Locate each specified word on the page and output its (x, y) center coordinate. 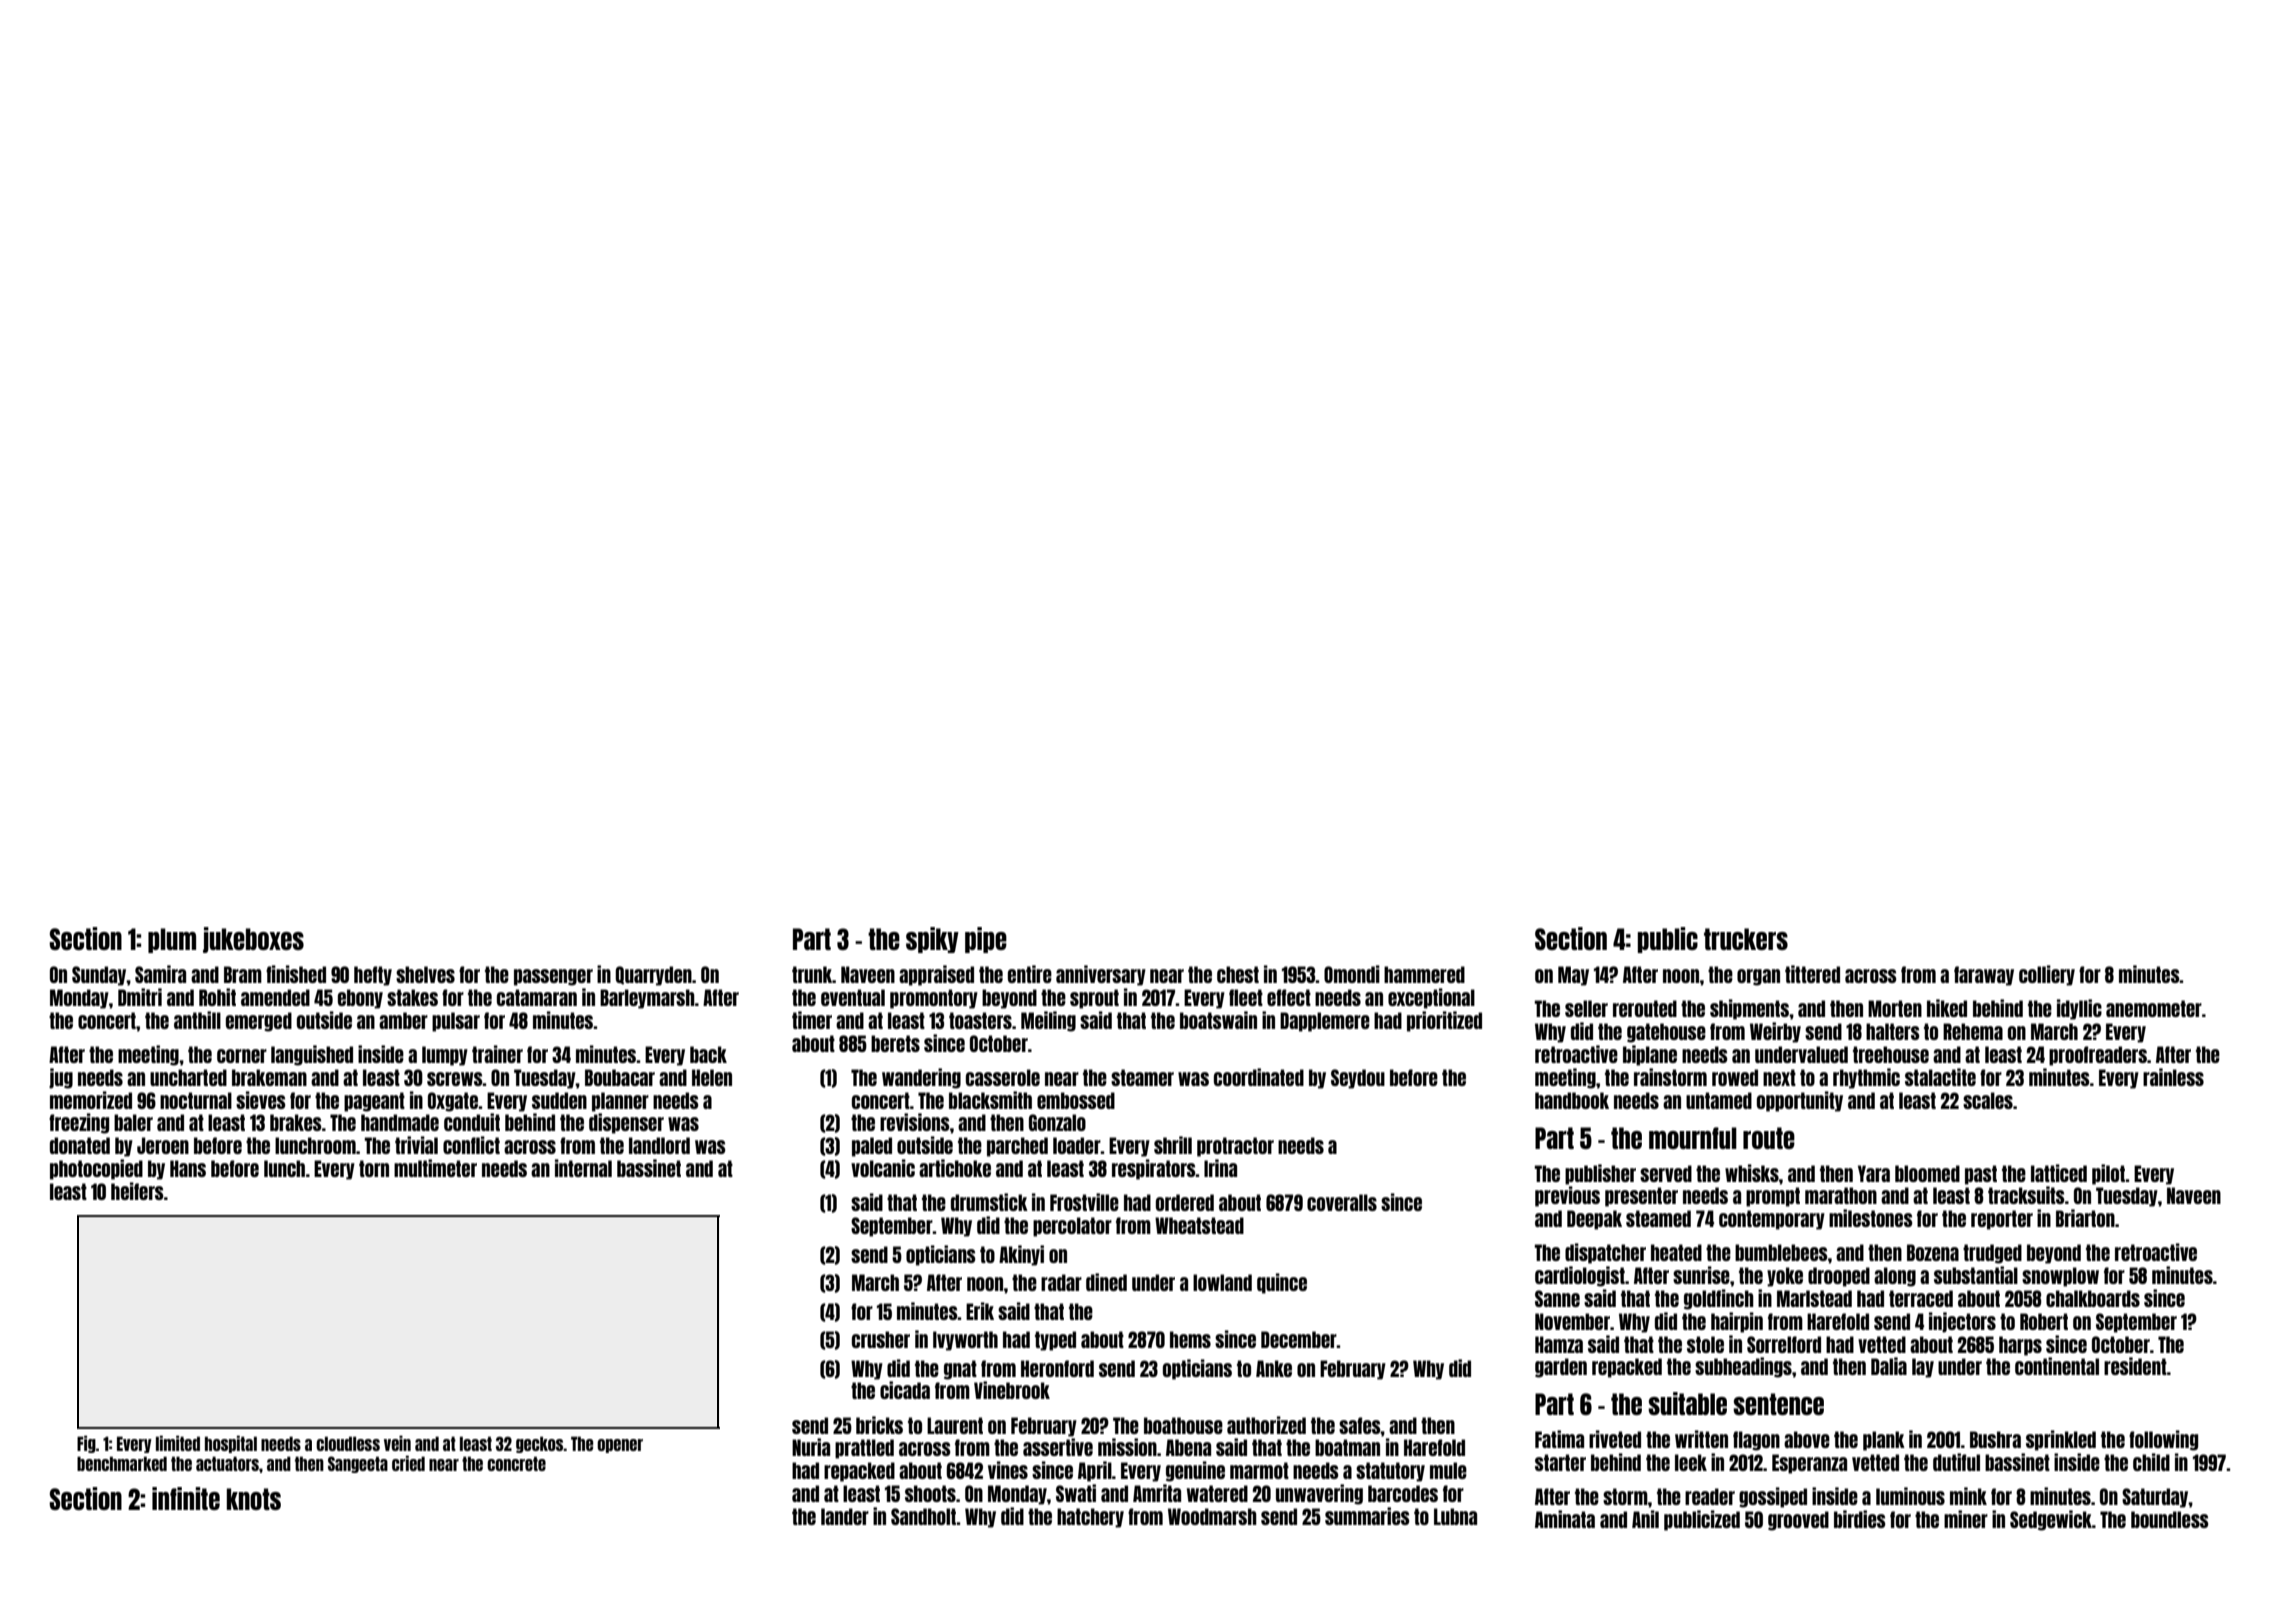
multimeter (435, 1168)
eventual (853, 997)
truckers (1746, 939)
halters (1893, 1031)
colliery (2047, 975)
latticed (2059, 1173)
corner (242, 1056)
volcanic (883, 1168)
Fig (86, 1444)
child (2151, 1462)
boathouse (1183, 1425)
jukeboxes (253, 940)
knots (254, 1499)
